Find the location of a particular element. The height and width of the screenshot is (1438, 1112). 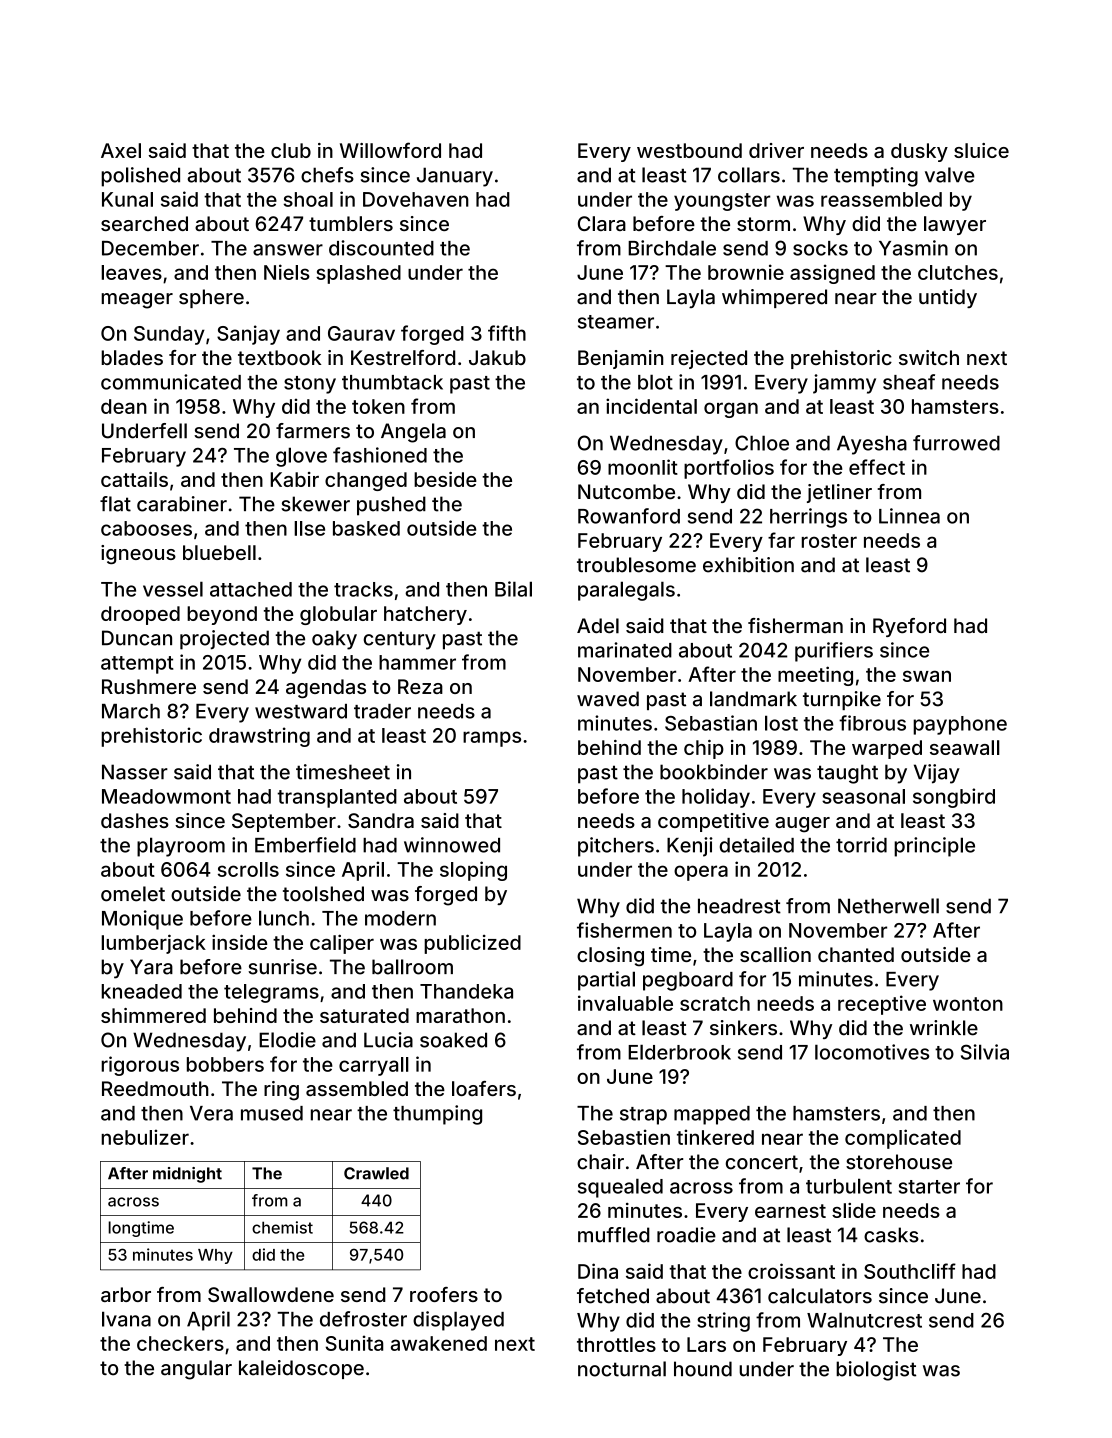

biologist is located at coordinates (876, 1371).
